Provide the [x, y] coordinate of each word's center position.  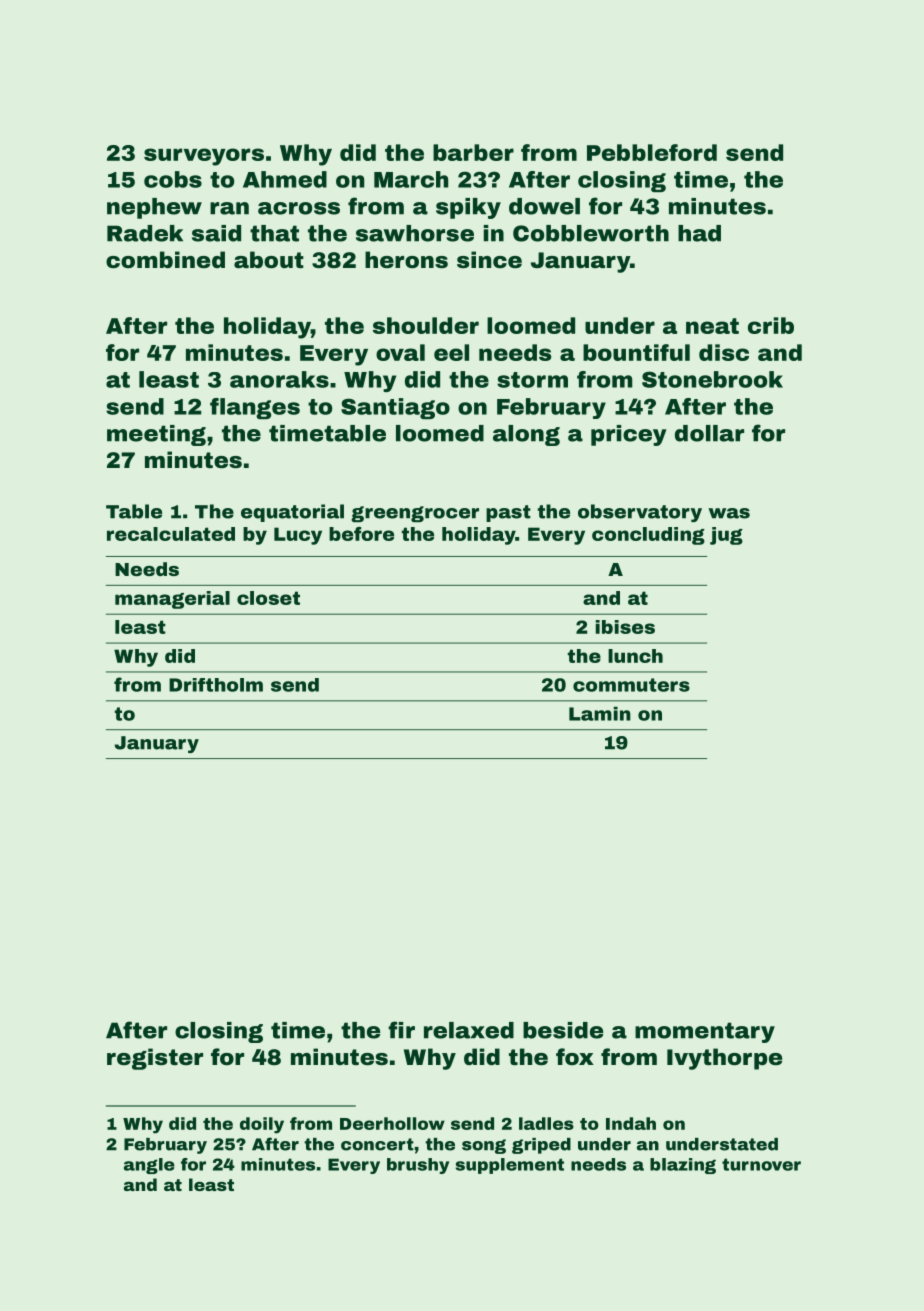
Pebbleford [652, 152]
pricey [629, 435]
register [155, 1059]
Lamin [600, 713]
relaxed [469, 1030]
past [508, 513]
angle [149, 1166]
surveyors [204, 157]
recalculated [171, 534]
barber [473, 152]
